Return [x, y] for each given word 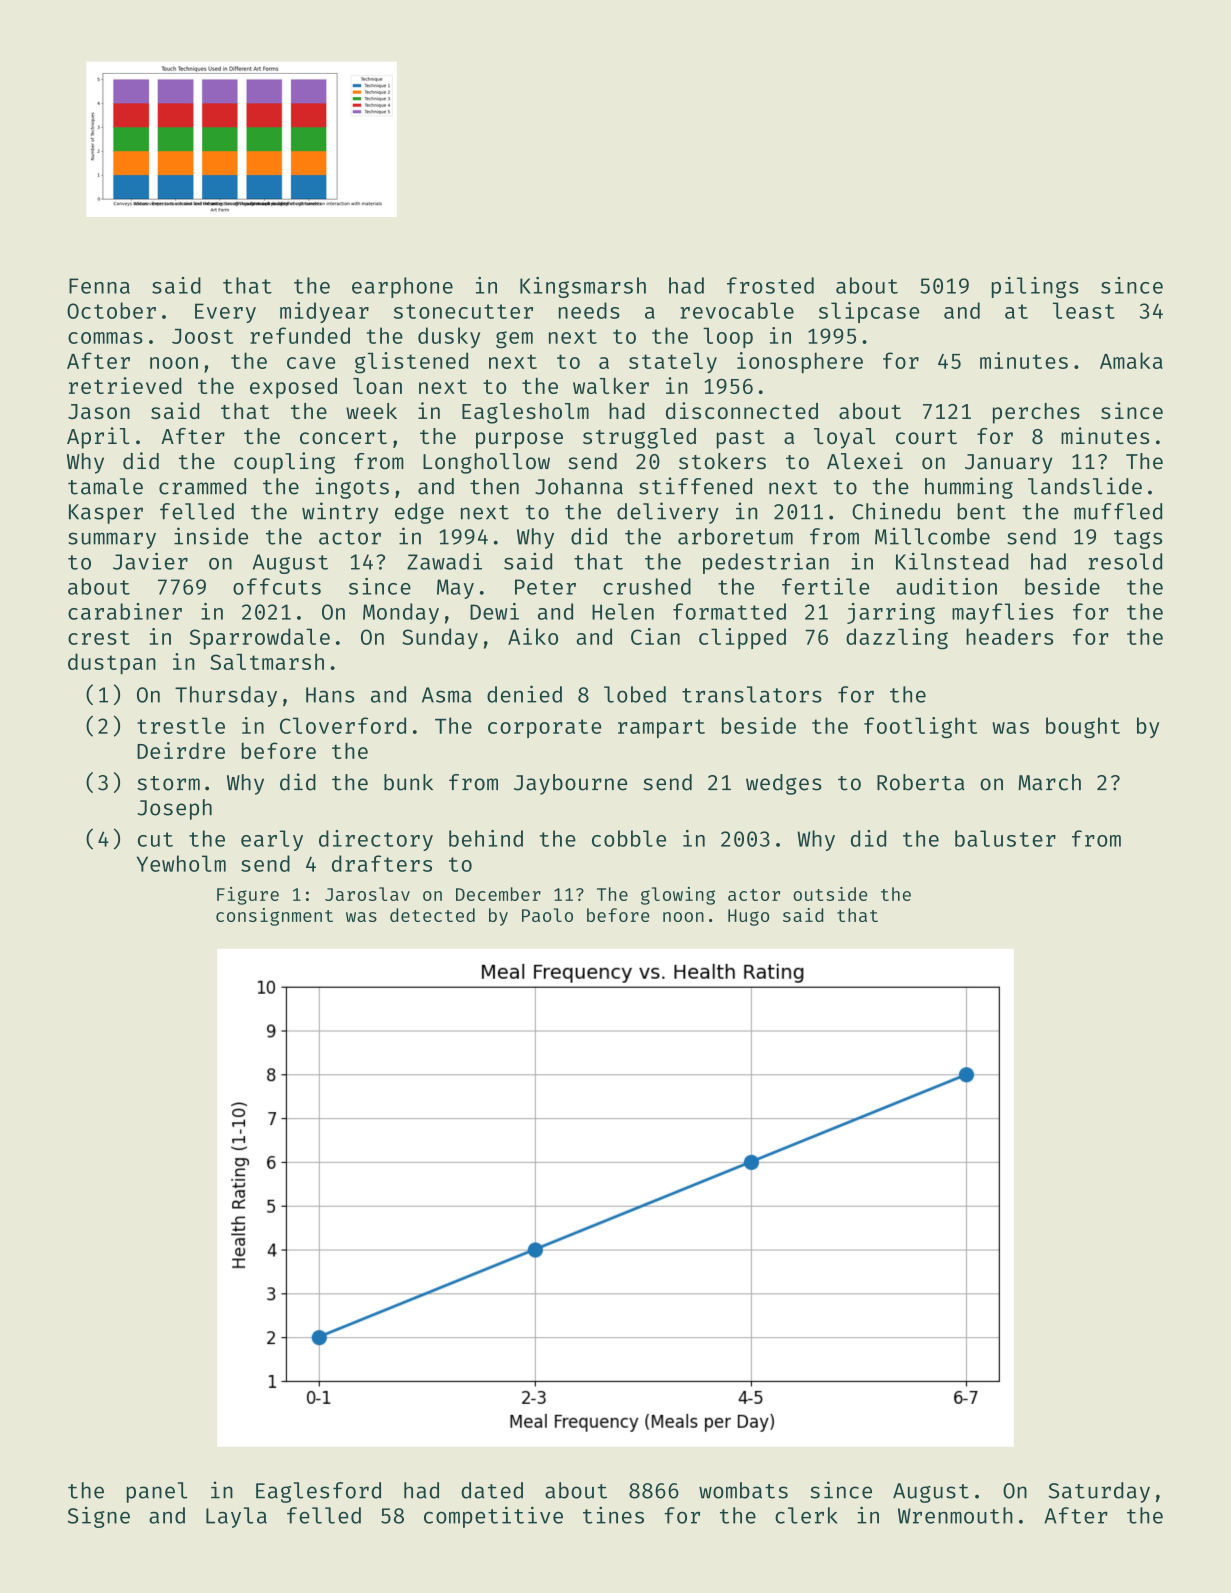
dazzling [897, 639]
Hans [330, 695]
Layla [236, 1517]
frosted [770, 285]
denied [524, 694]
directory [376, 840]
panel [157, 1492]
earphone [402, 287]
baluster [1005, 838]
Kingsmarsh [583, 287]
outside [830, 894]
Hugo [748, 917]
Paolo [547, 915]
